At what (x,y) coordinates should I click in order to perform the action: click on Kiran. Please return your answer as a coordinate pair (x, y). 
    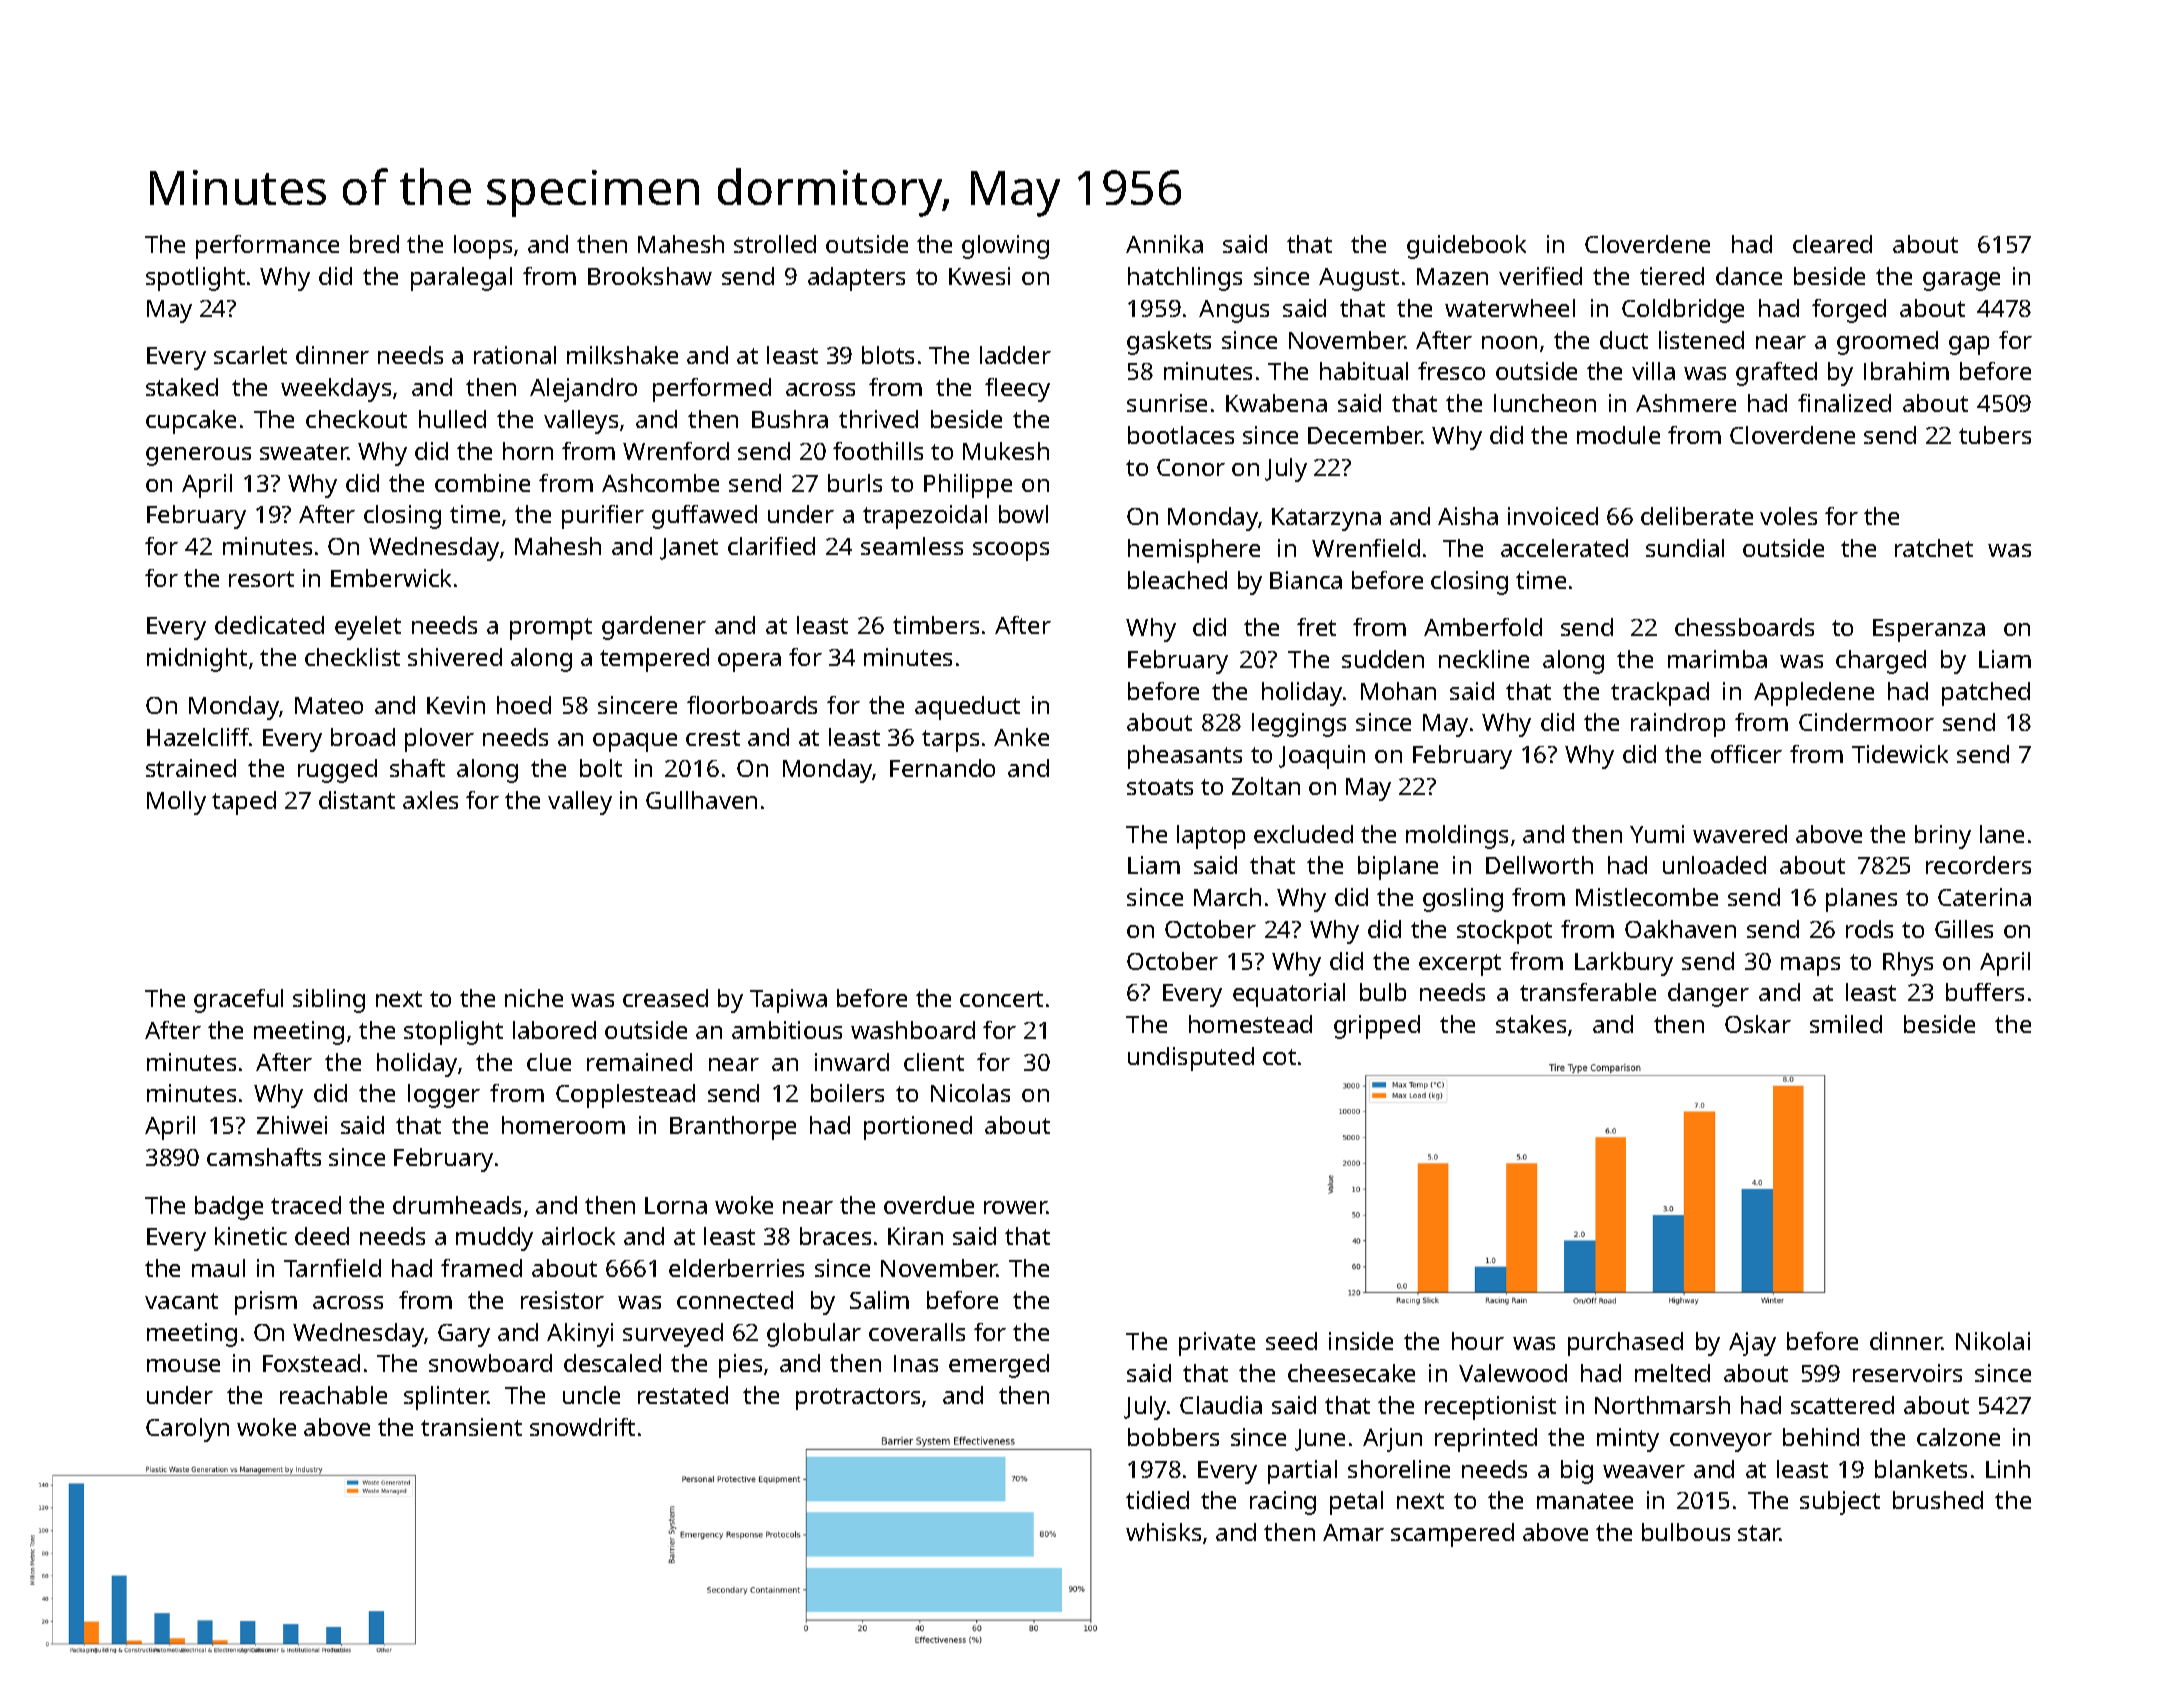
    Looking at the image, I should click on (915, 1236).
